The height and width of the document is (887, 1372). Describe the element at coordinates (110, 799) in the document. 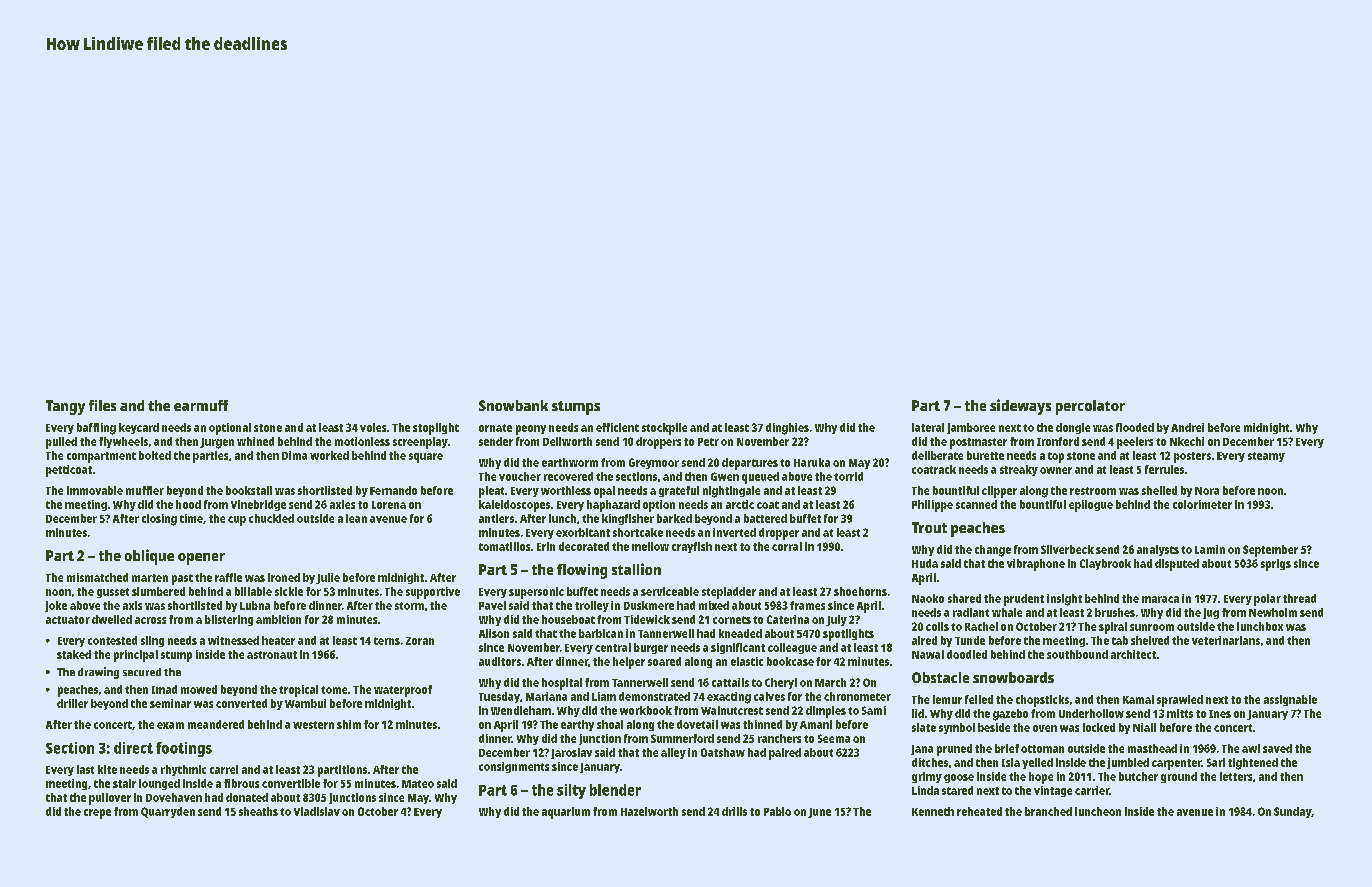

I see `pullover` at that location.
